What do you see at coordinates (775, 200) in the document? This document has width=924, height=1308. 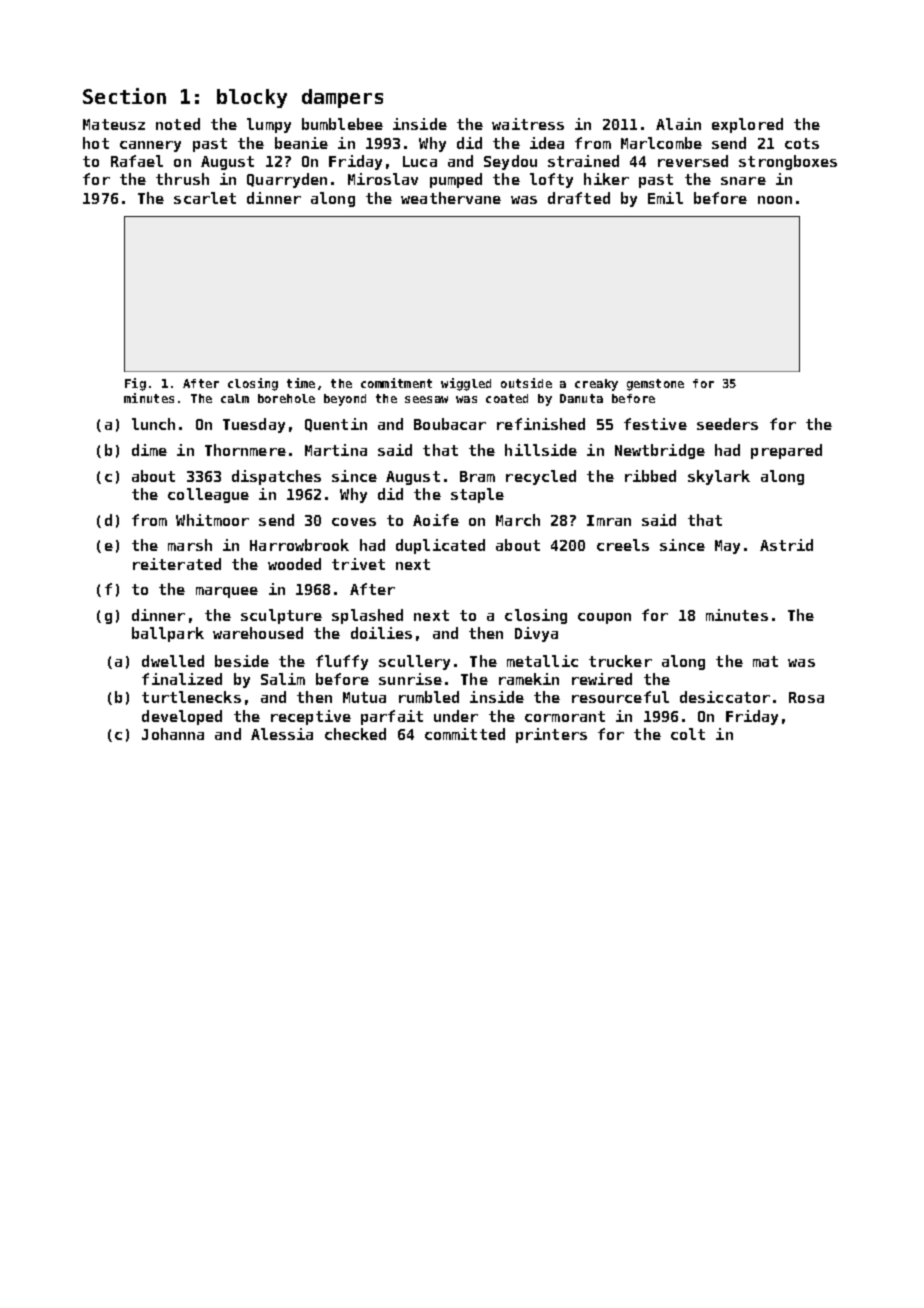 I see `noon` at bounding box center [775, 200].
